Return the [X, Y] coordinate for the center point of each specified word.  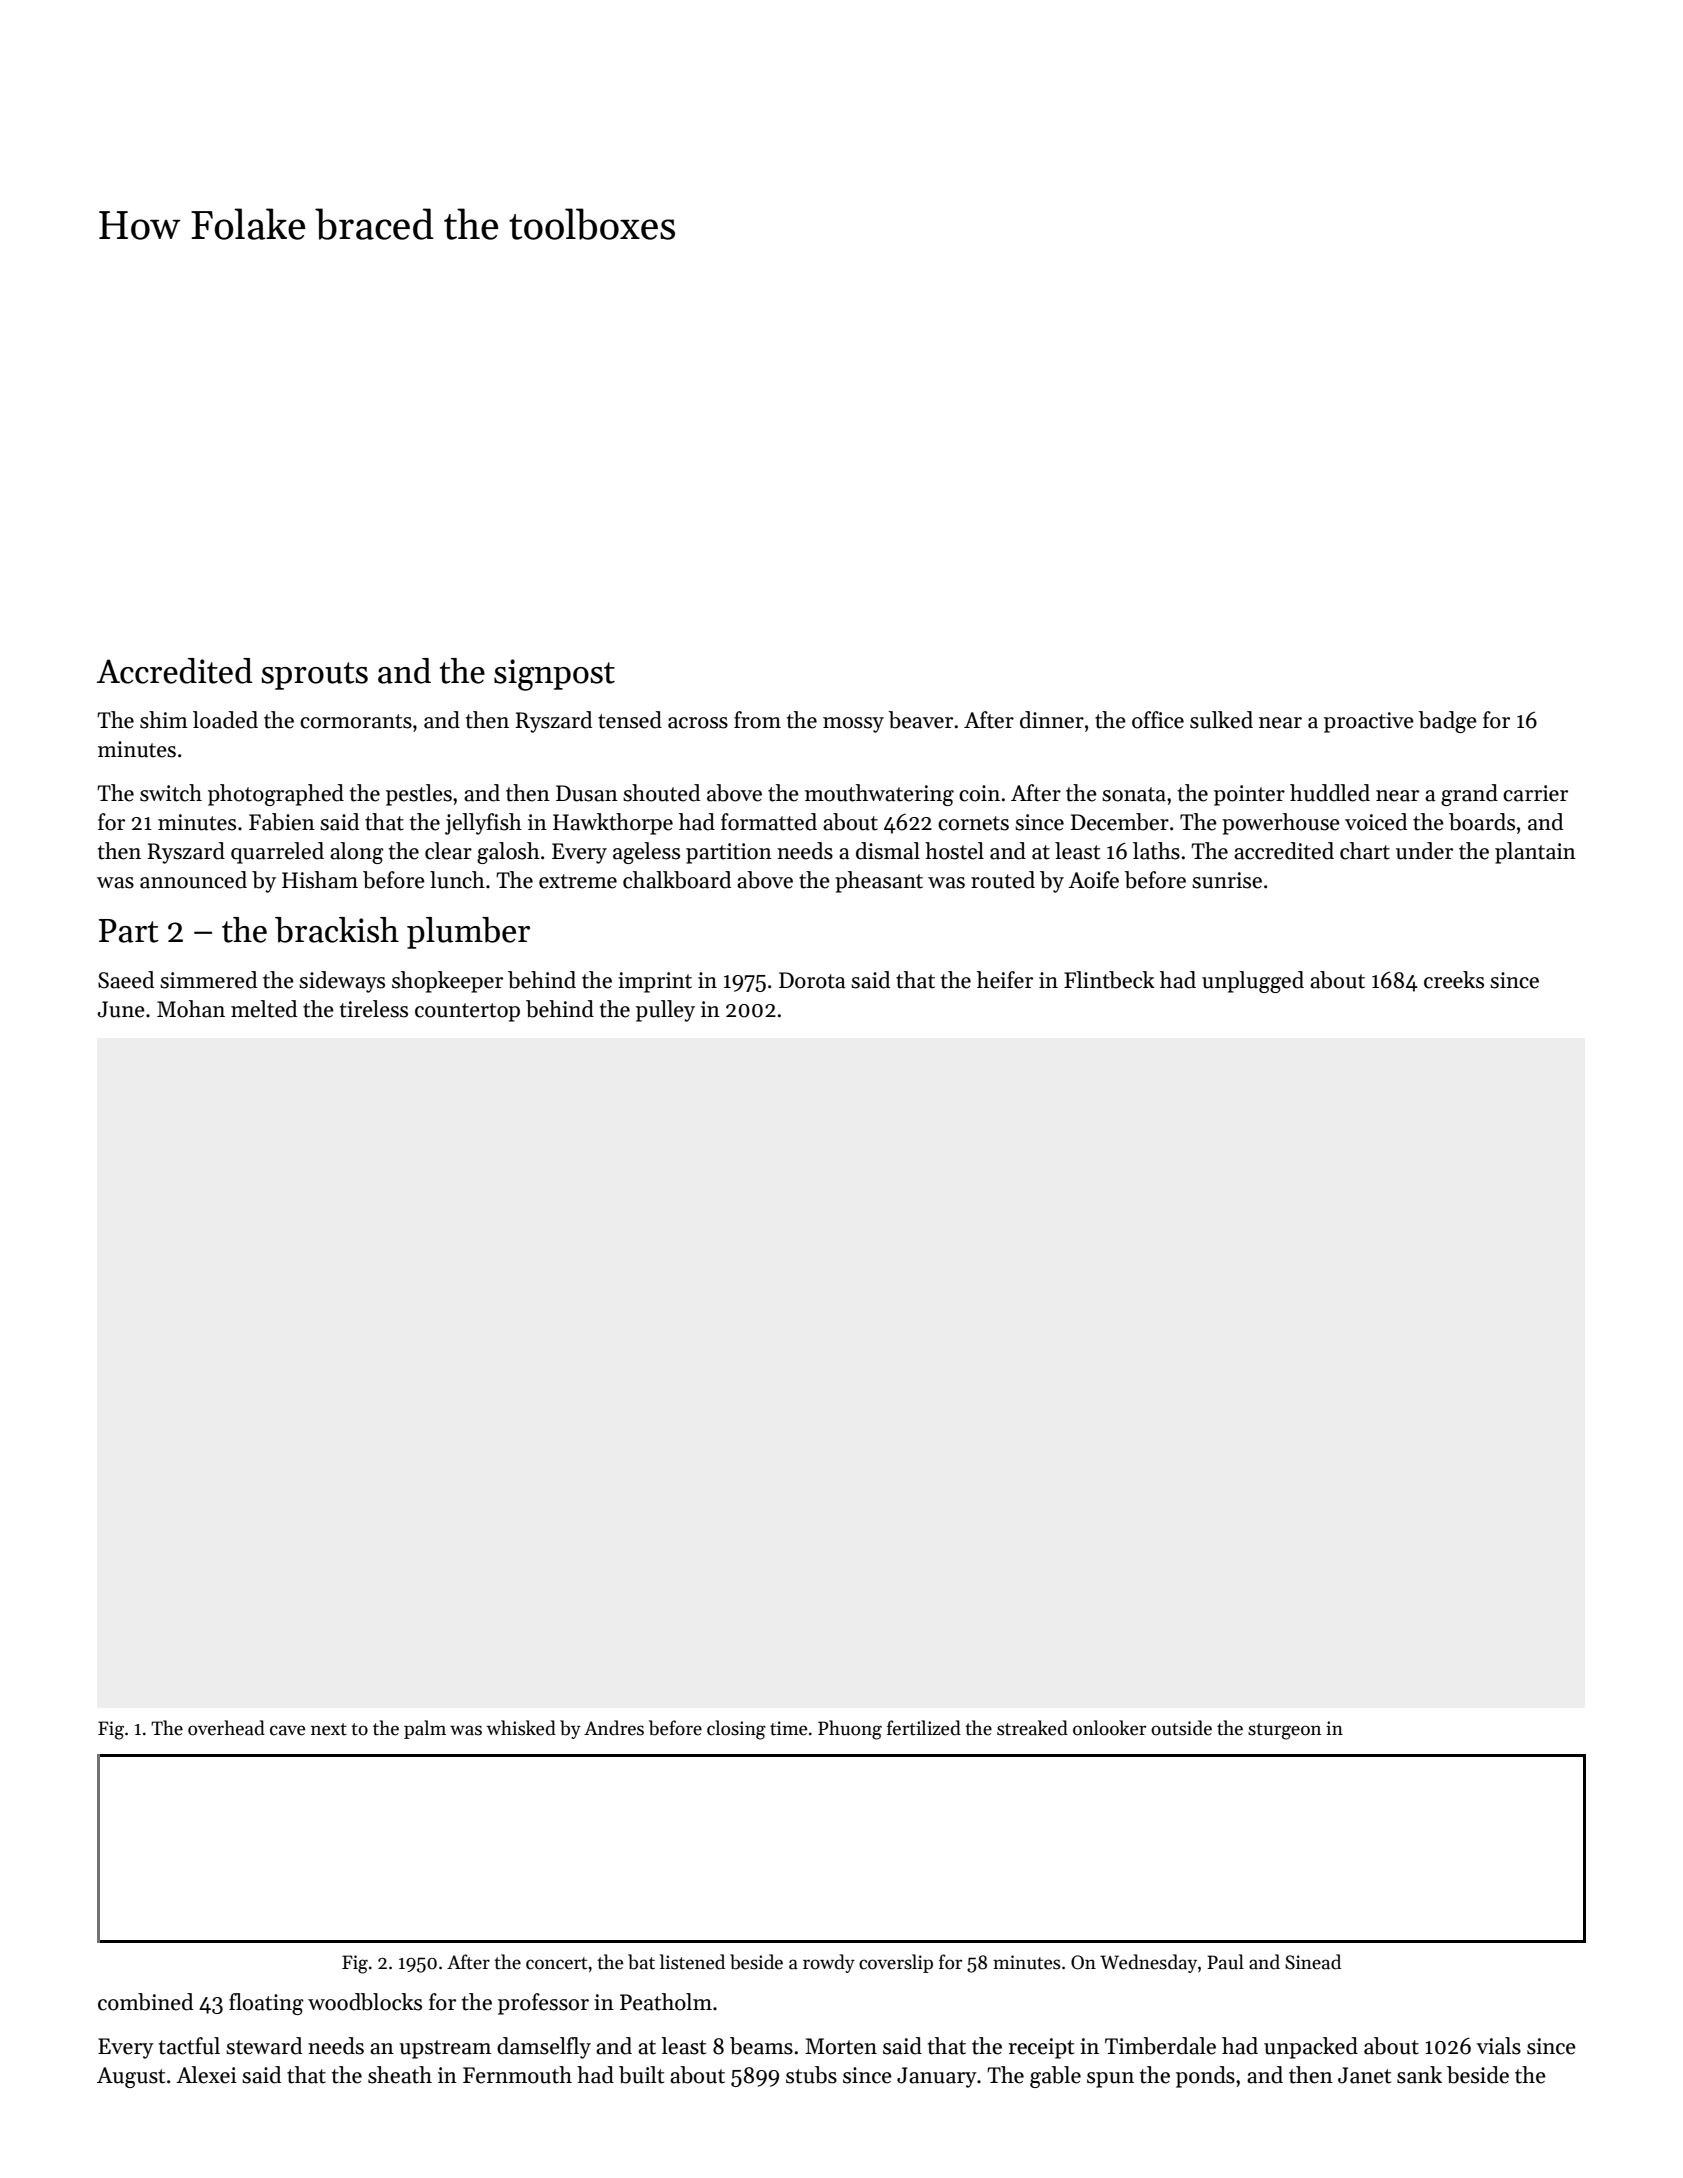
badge [1447, 722]
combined [145, 2002]
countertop [467, 1012]
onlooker [1109, 1728]
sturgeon [1284, 1731]
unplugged [1253, 982]
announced [193, 880]
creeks [1454, 980]
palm [425, 1729]
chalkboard [677, 880]
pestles [419, 795]
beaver [920, 720]
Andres [614, 1728]
